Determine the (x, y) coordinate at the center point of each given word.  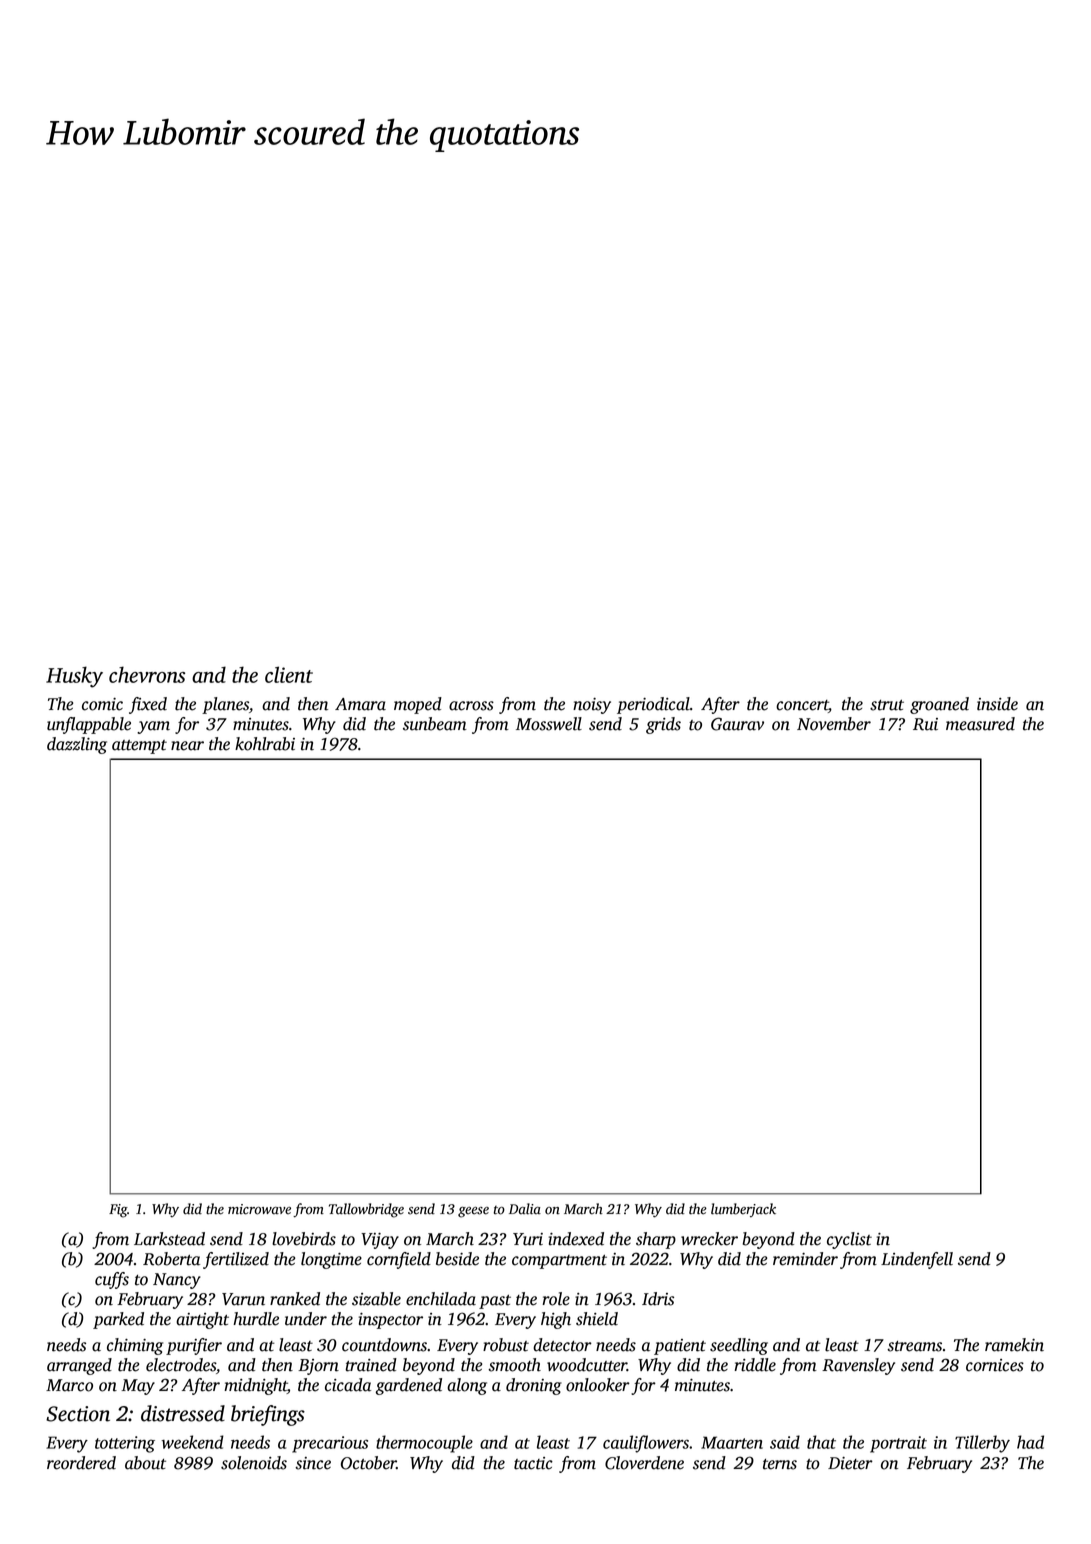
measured (980, 724)
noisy (592, 706)
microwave (259, 1209)
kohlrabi (265, 744)
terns (780, 1464)
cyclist (849, 1240)
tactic (533, 1463)
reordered (81, 1463)
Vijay (380, 1241)
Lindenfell (917, 1260)
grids (663, 725)
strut (887, 705)
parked (118, 1320)
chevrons (147, 674)
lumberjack (743, 1210)
